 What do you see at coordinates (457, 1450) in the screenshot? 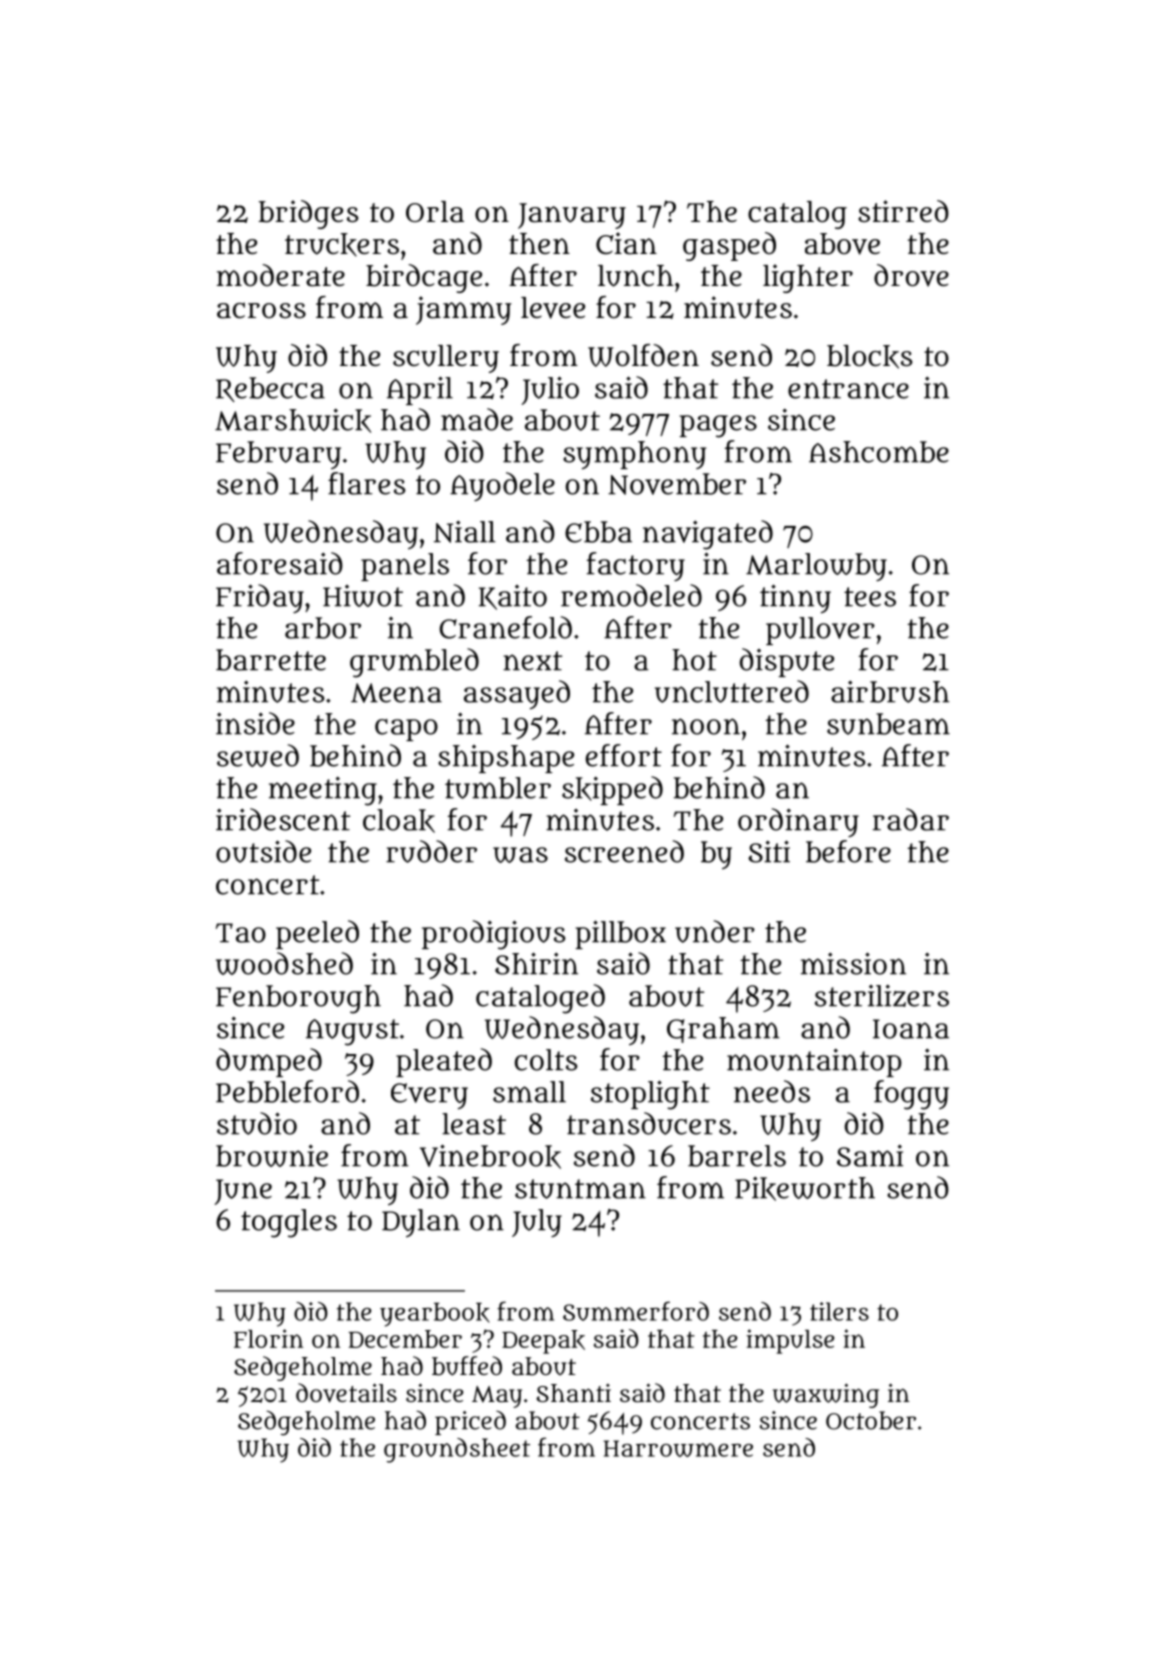
I see `groundsheet` at bounding box center [457, 1450].
